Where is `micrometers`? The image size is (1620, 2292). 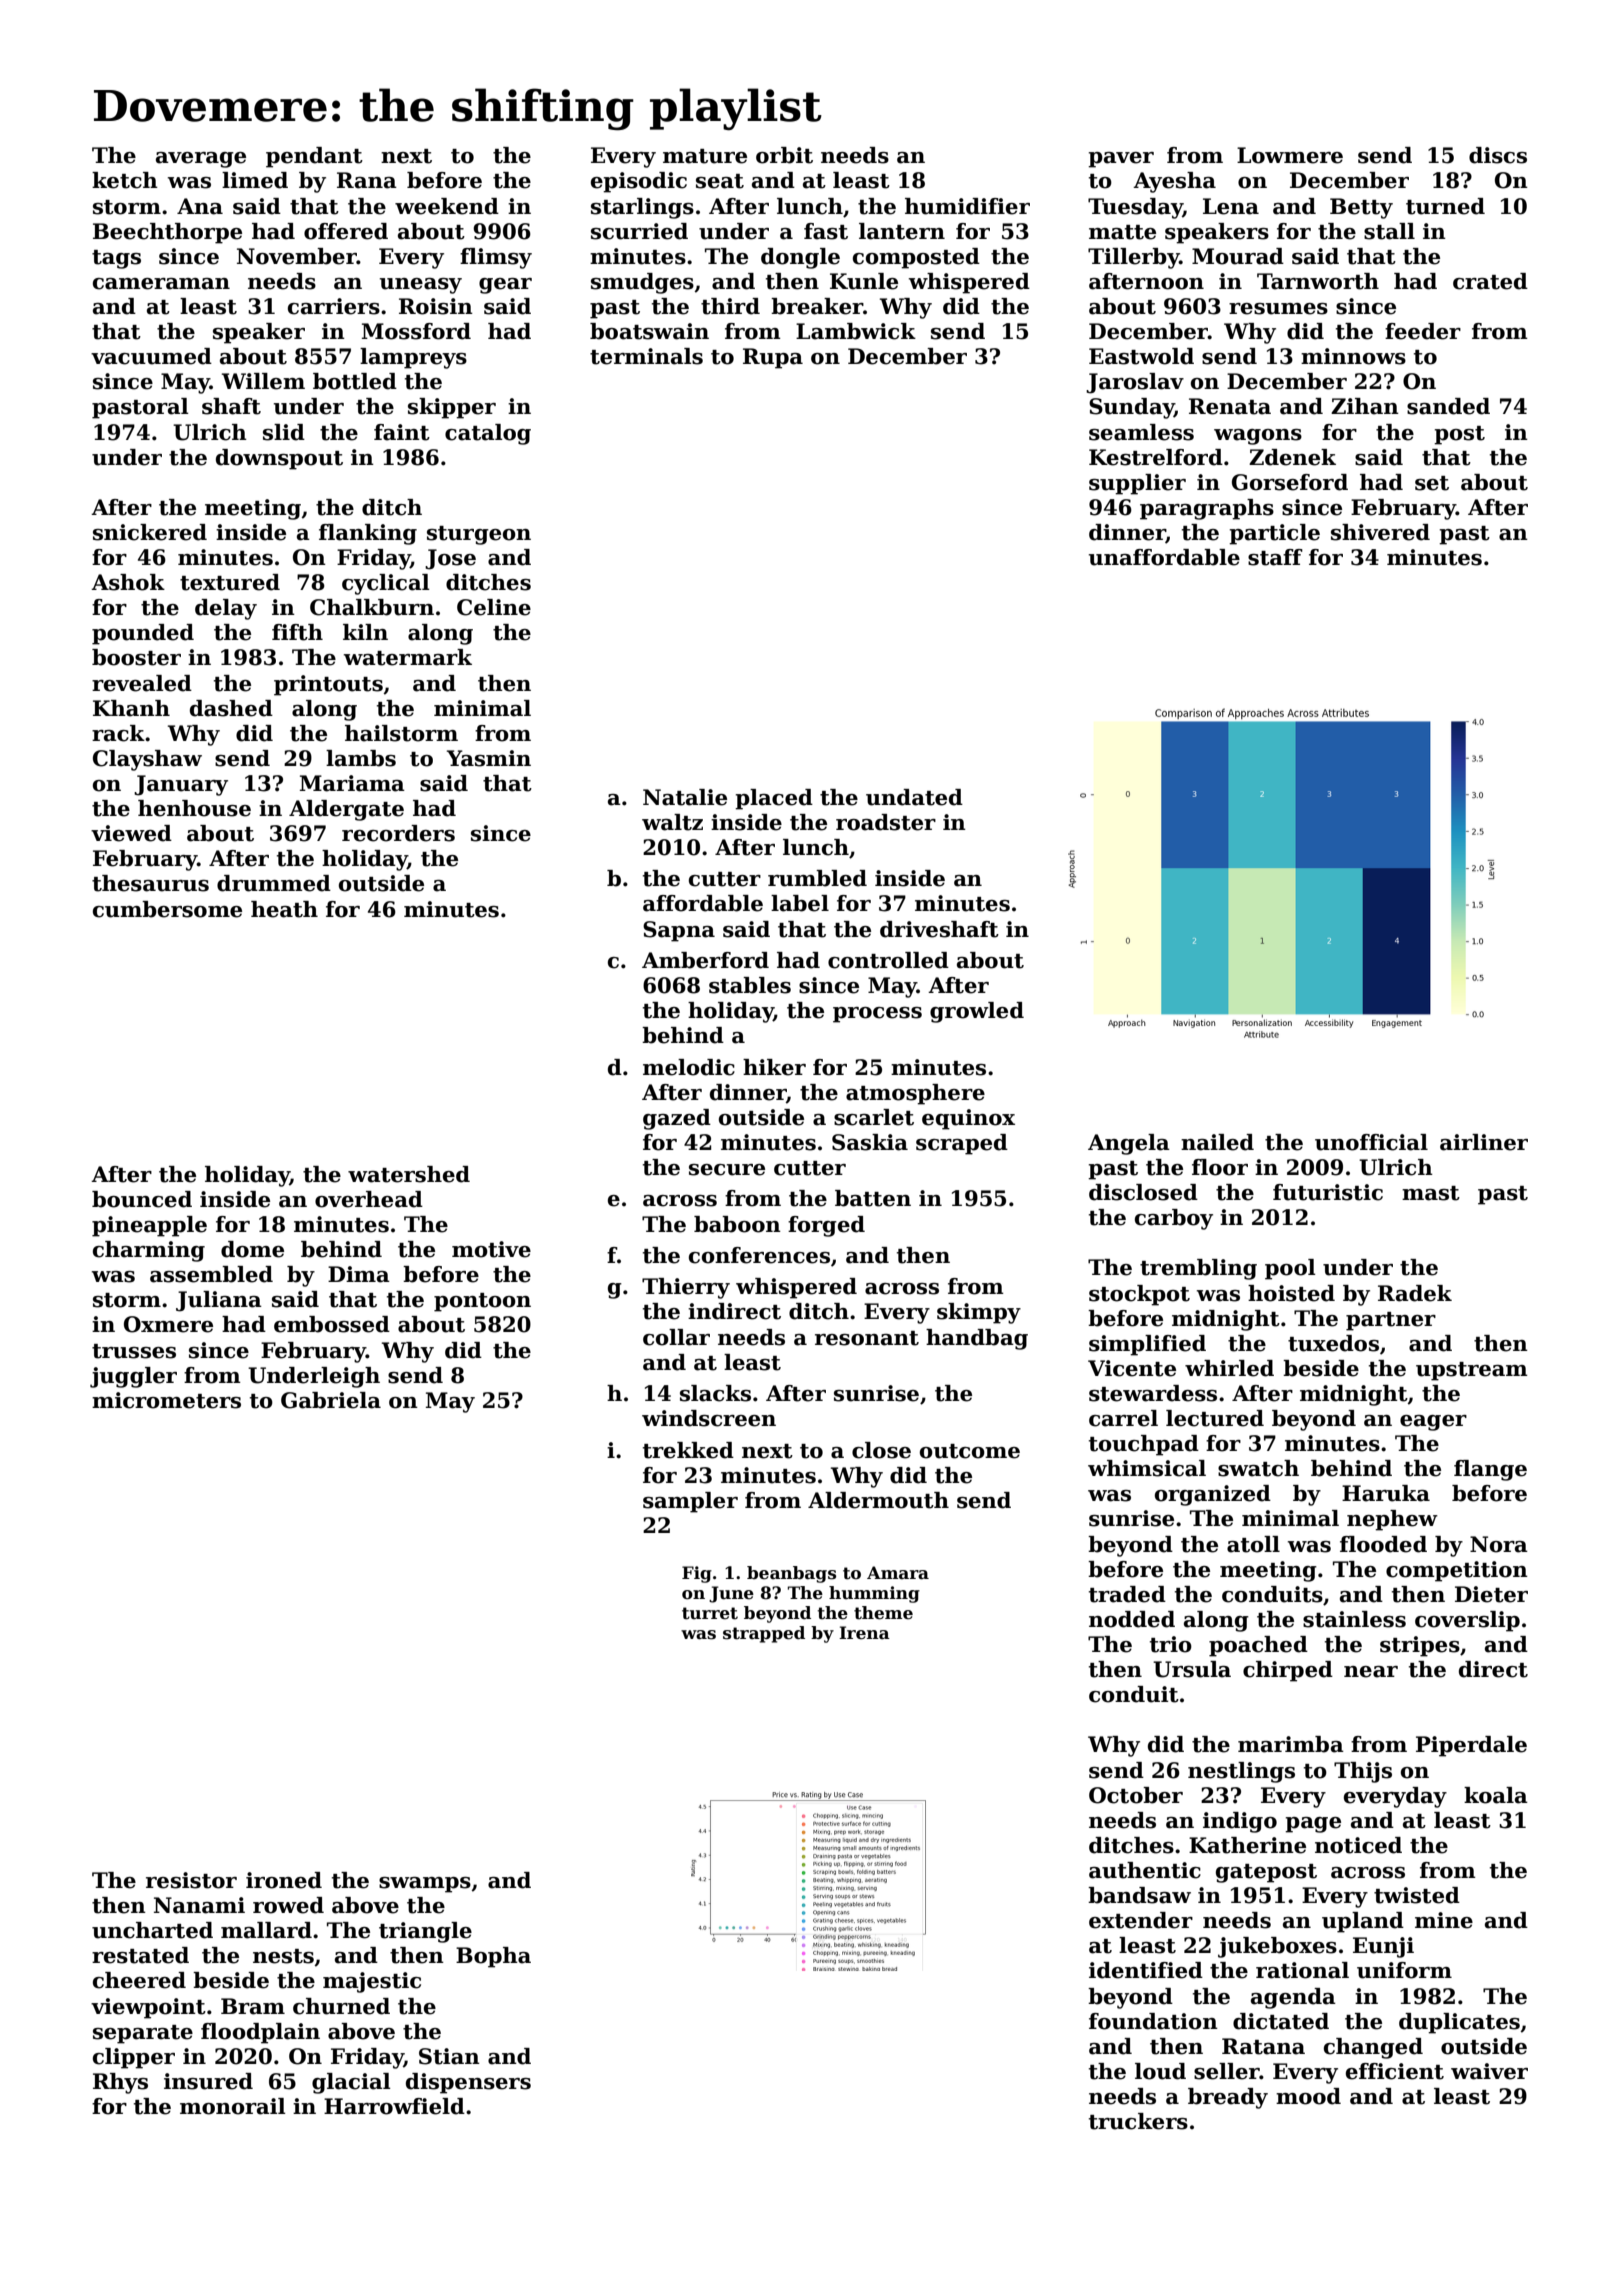 micrometers is located at coordinates (166, 1400).
